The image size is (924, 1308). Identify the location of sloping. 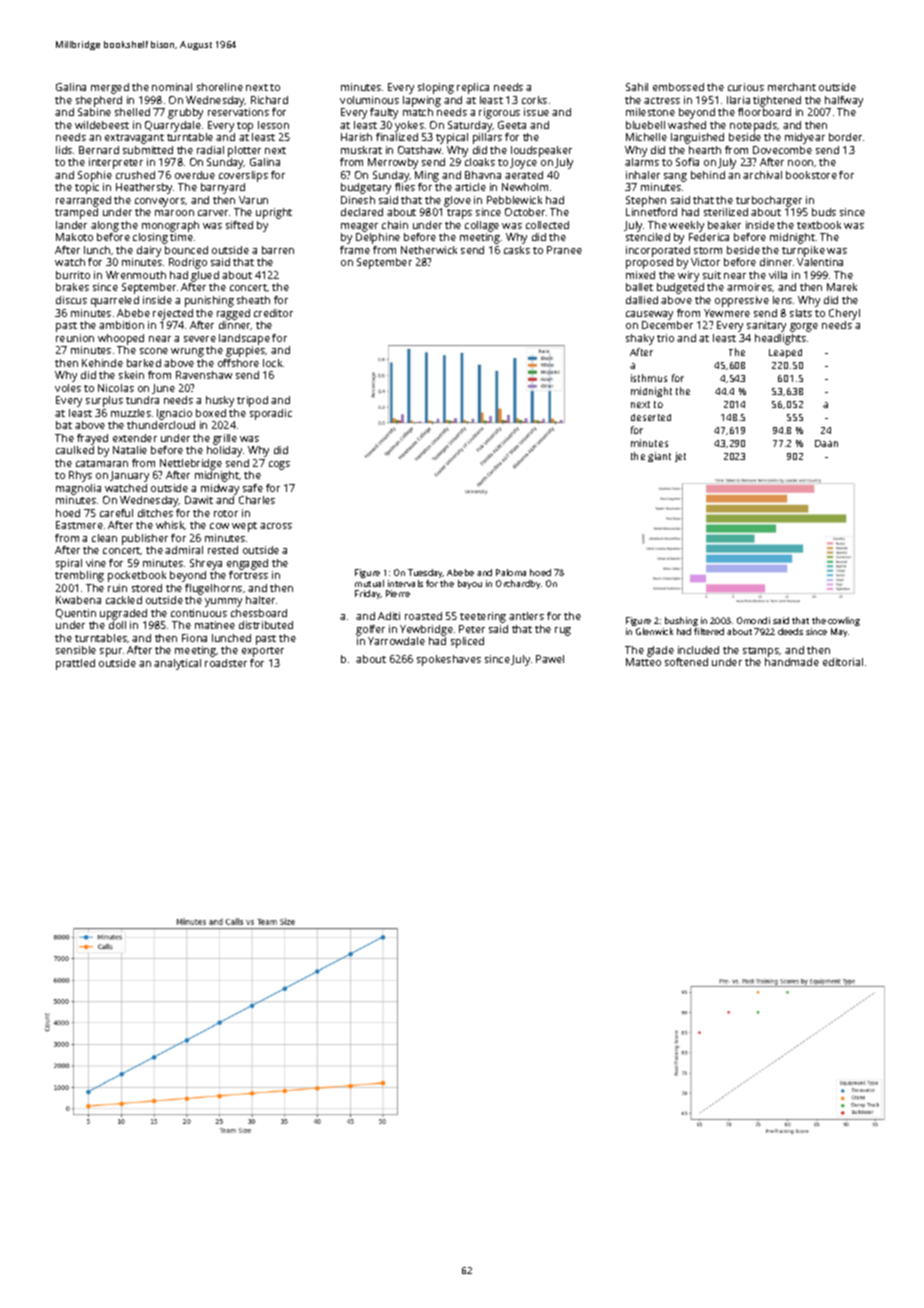
(436, 88).
